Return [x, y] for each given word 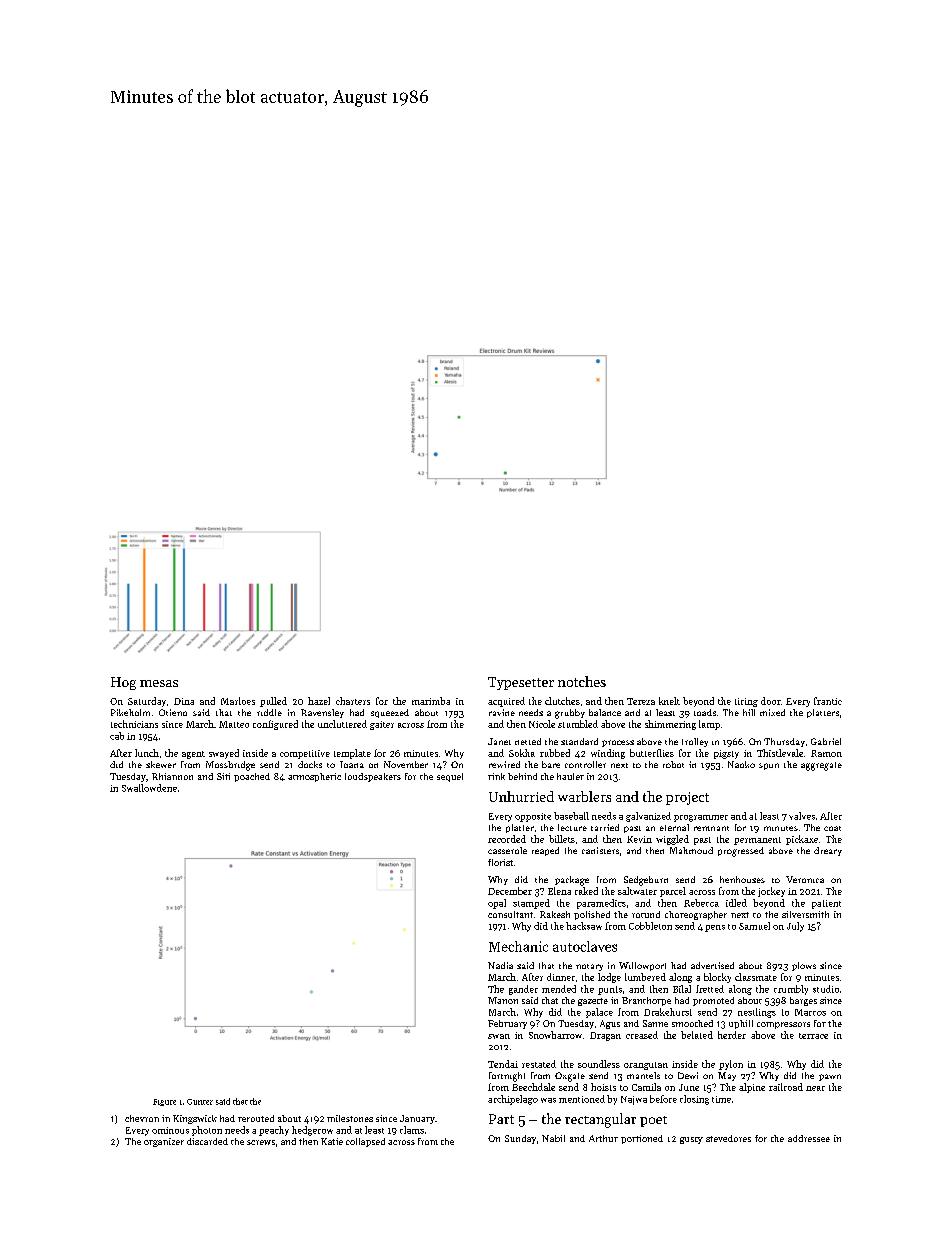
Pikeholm [130, 712]
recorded [507, 839]
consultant [510, 914]
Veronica [805, 879]
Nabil [553, 1138]
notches [582, 681]
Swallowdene [149, 788]
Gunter [200, 1102]
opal [497, 904]
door [771, 701]
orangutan [646, 1066]
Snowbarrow [555, 1035]
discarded [207, 1141]
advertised [712, 965]
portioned [642, 1139]
